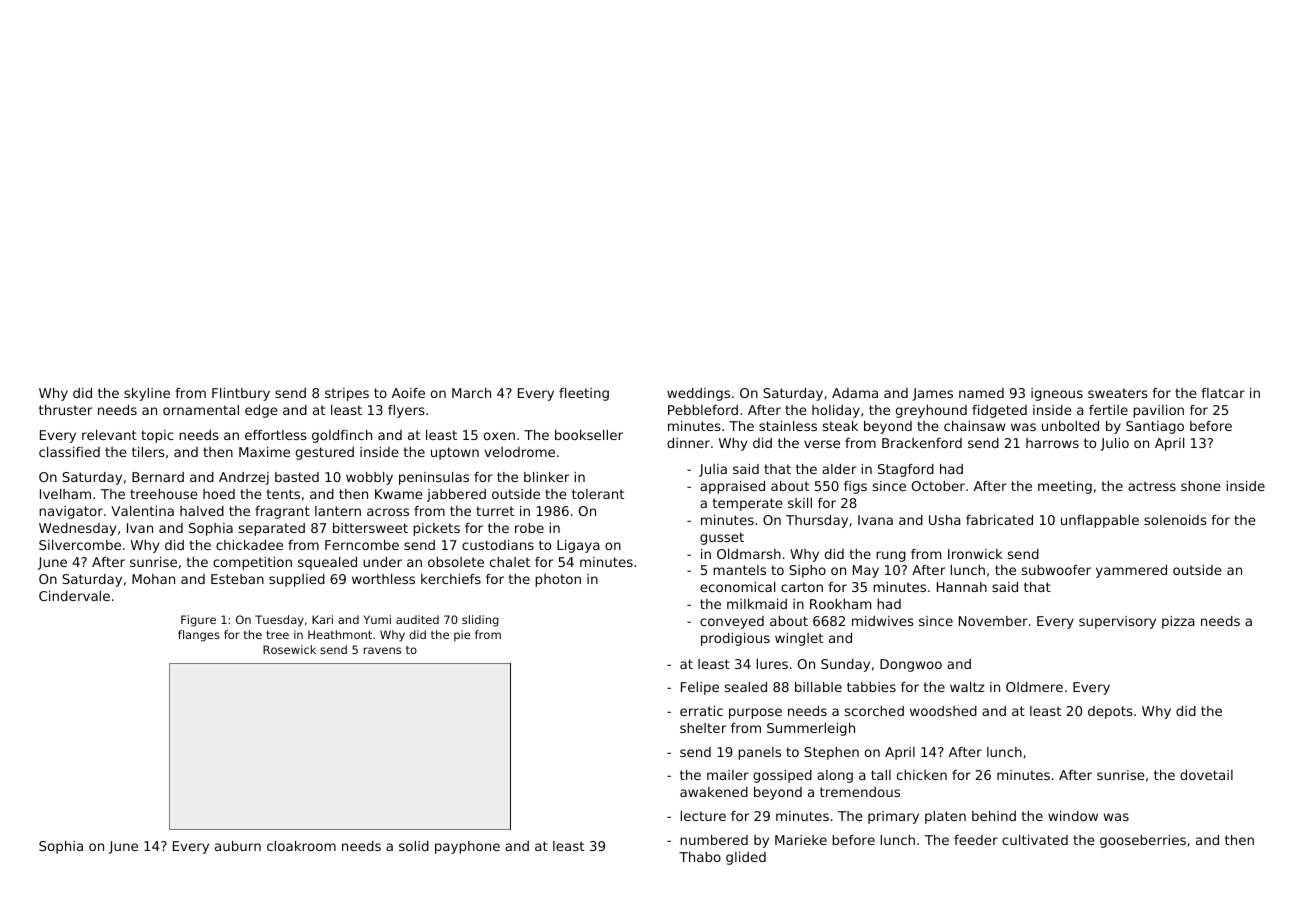  Describe the element at coordinates (289, 649) in the screenshot. I see `Rosewick` at that location.
